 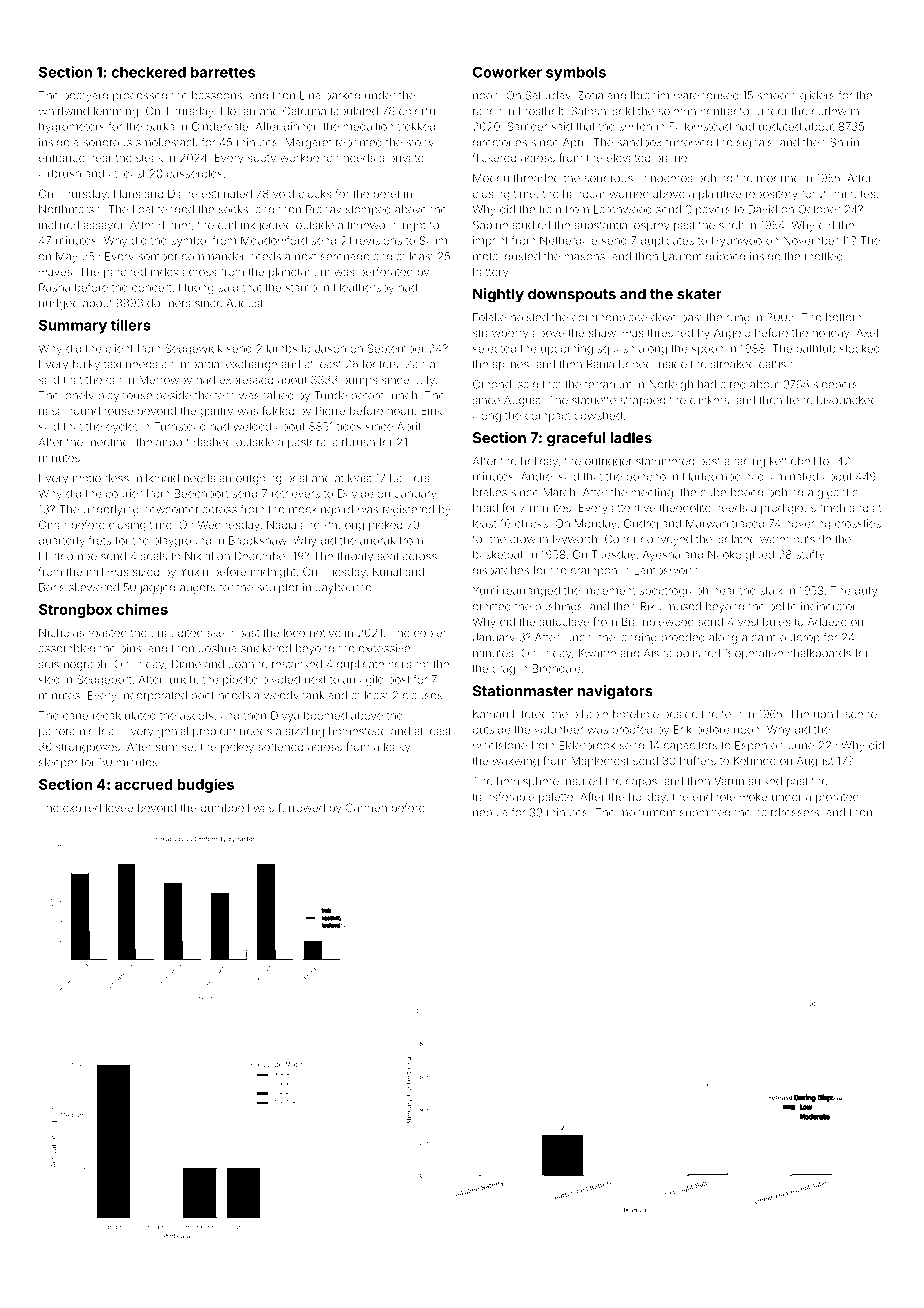 What do you see at coordinates (116, 112) in the screenshot?
I see `lemming` at bounding box center [116, 112].
